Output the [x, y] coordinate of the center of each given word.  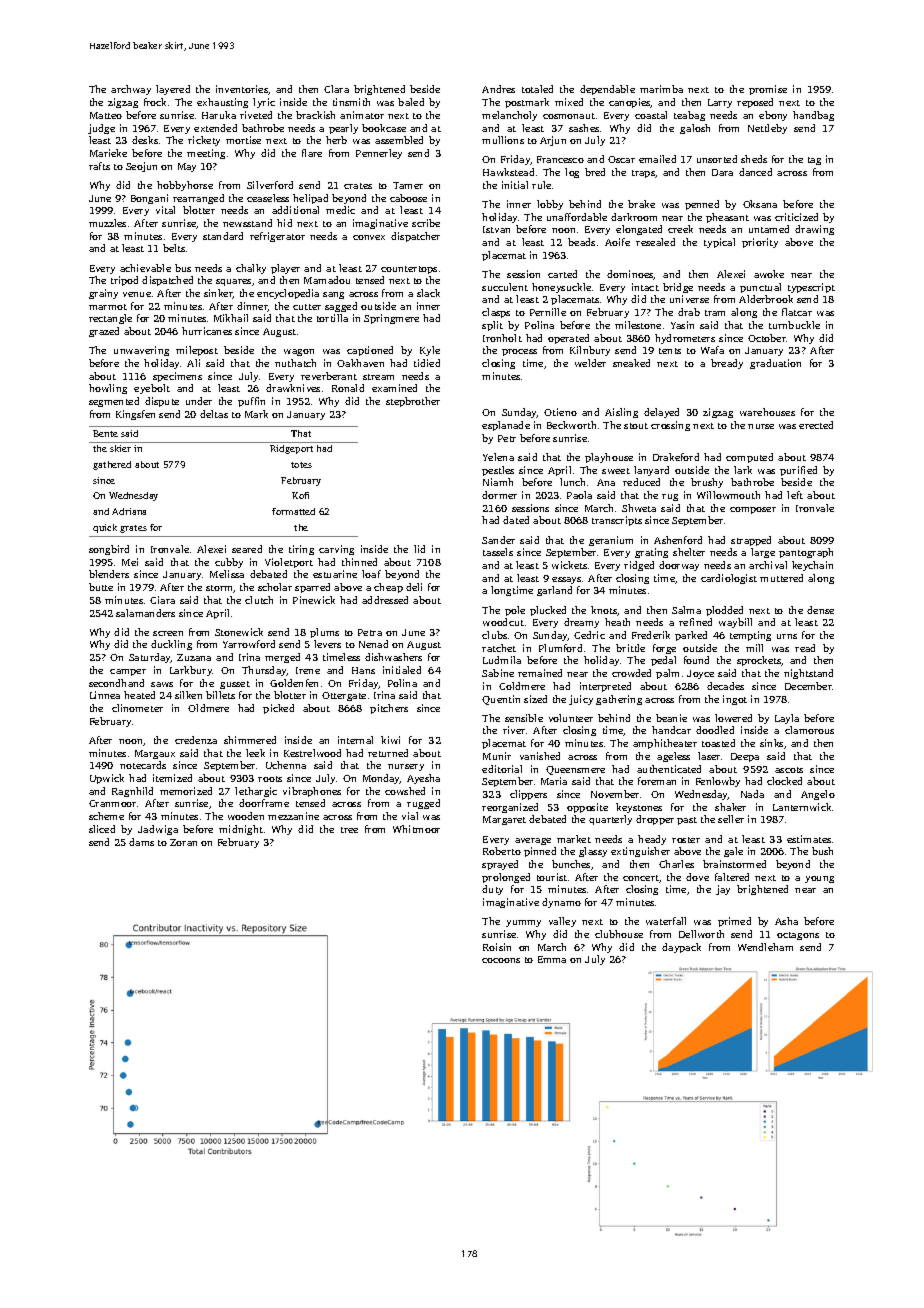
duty [492, 890]
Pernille [548, 312]
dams [141, 842]
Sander [498, 540]
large [763, 553]
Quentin [501, 700]
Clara [336, 89]
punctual [760, 288]
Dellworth [701, 934]
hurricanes [207, 331]
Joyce [700, 674]
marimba [661, 89]
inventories [242, 90]
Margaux [155, 754]
